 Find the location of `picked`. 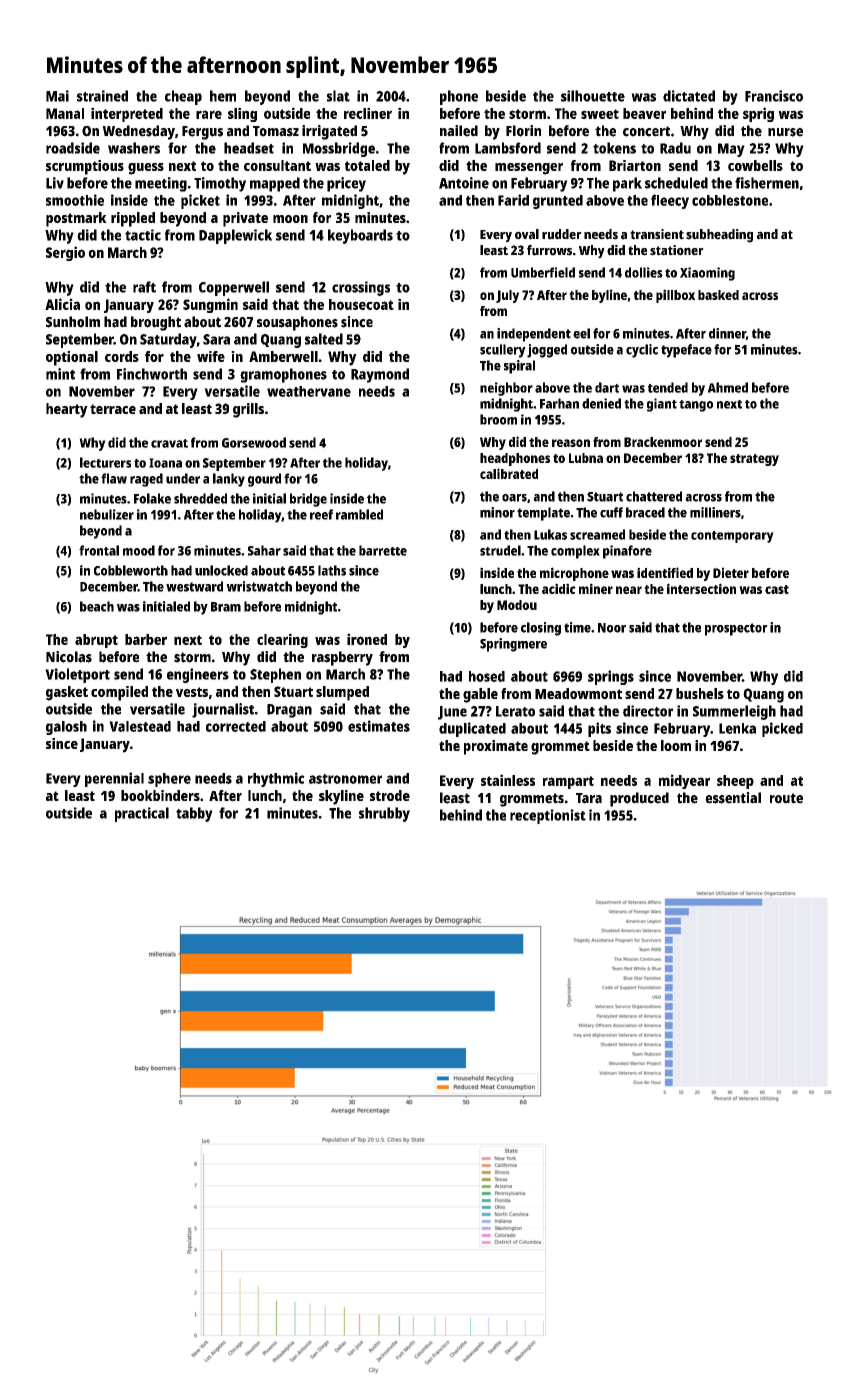

picked is located at coordinates (782, 729).
